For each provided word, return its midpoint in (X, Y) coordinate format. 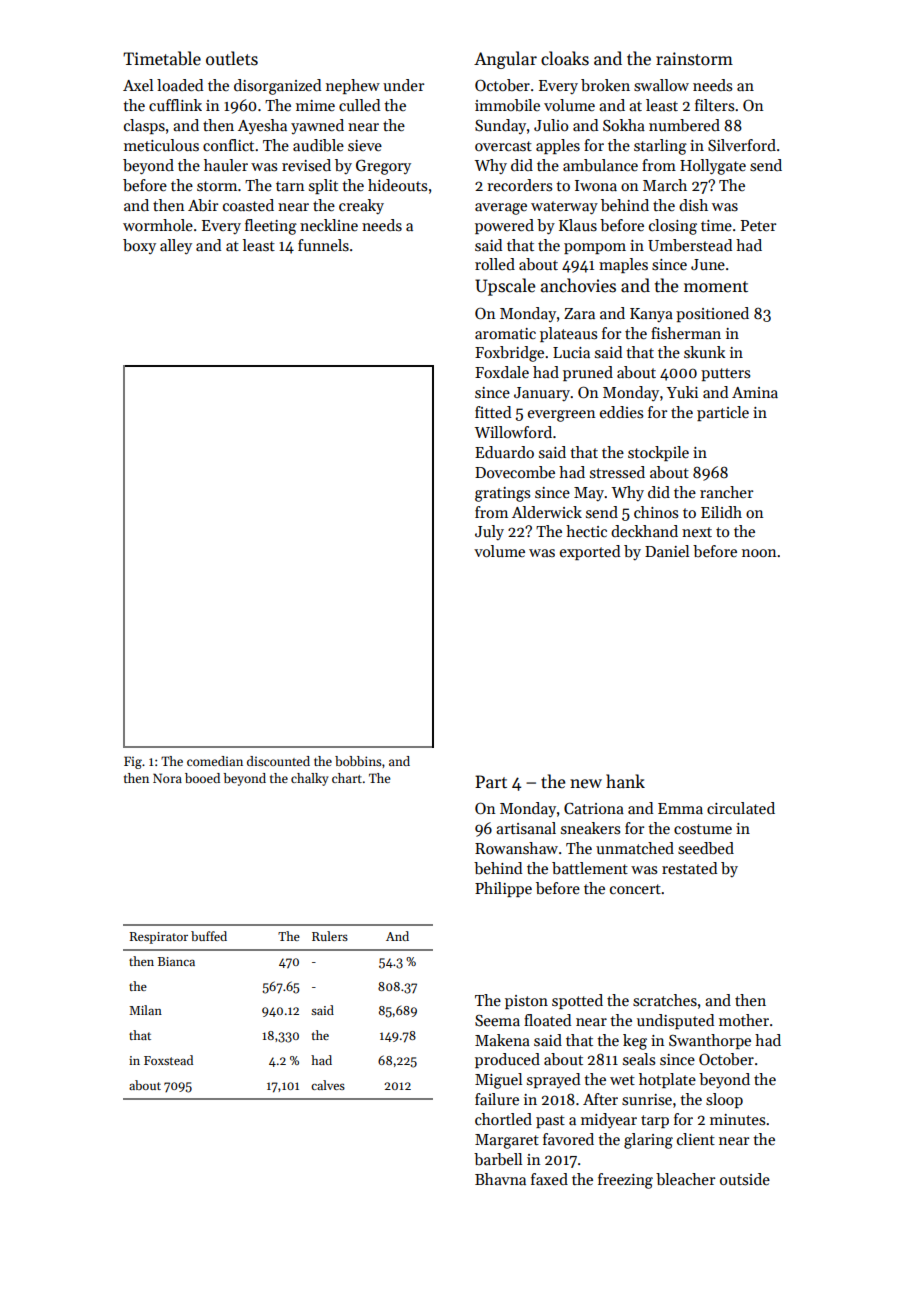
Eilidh (721, 512)
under (403, 85)
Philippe (503, 889)
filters (714, 105)
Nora (167, 778)
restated (689, 868)
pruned (588, 373)
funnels (323, 245)
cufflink (175, 105)
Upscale (505, 287)
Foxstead (168, 1060)
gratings (502, 494)
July (489, 532)
